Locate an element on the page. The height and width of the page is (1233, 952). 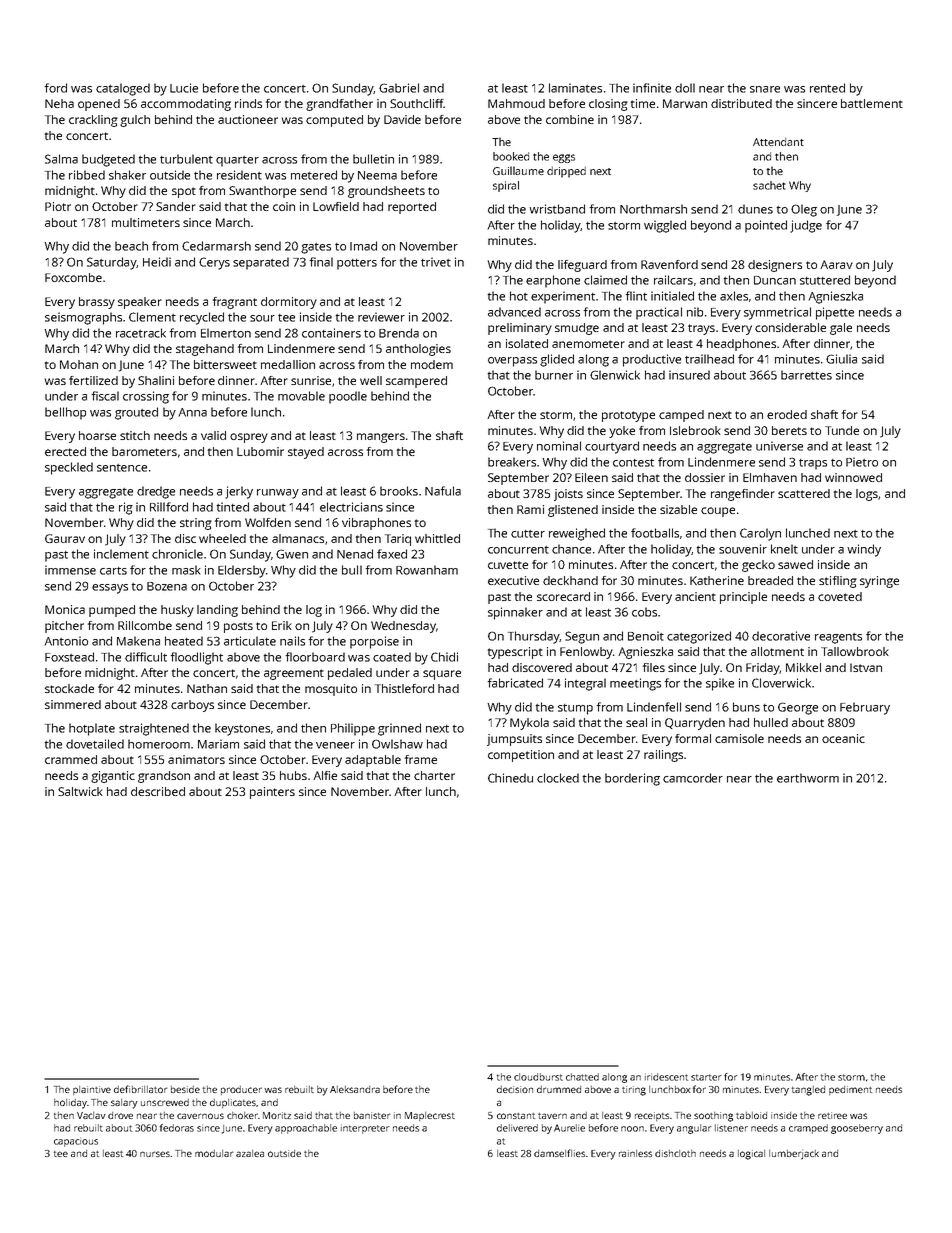
decision is located at coordinates (515, 1089).
